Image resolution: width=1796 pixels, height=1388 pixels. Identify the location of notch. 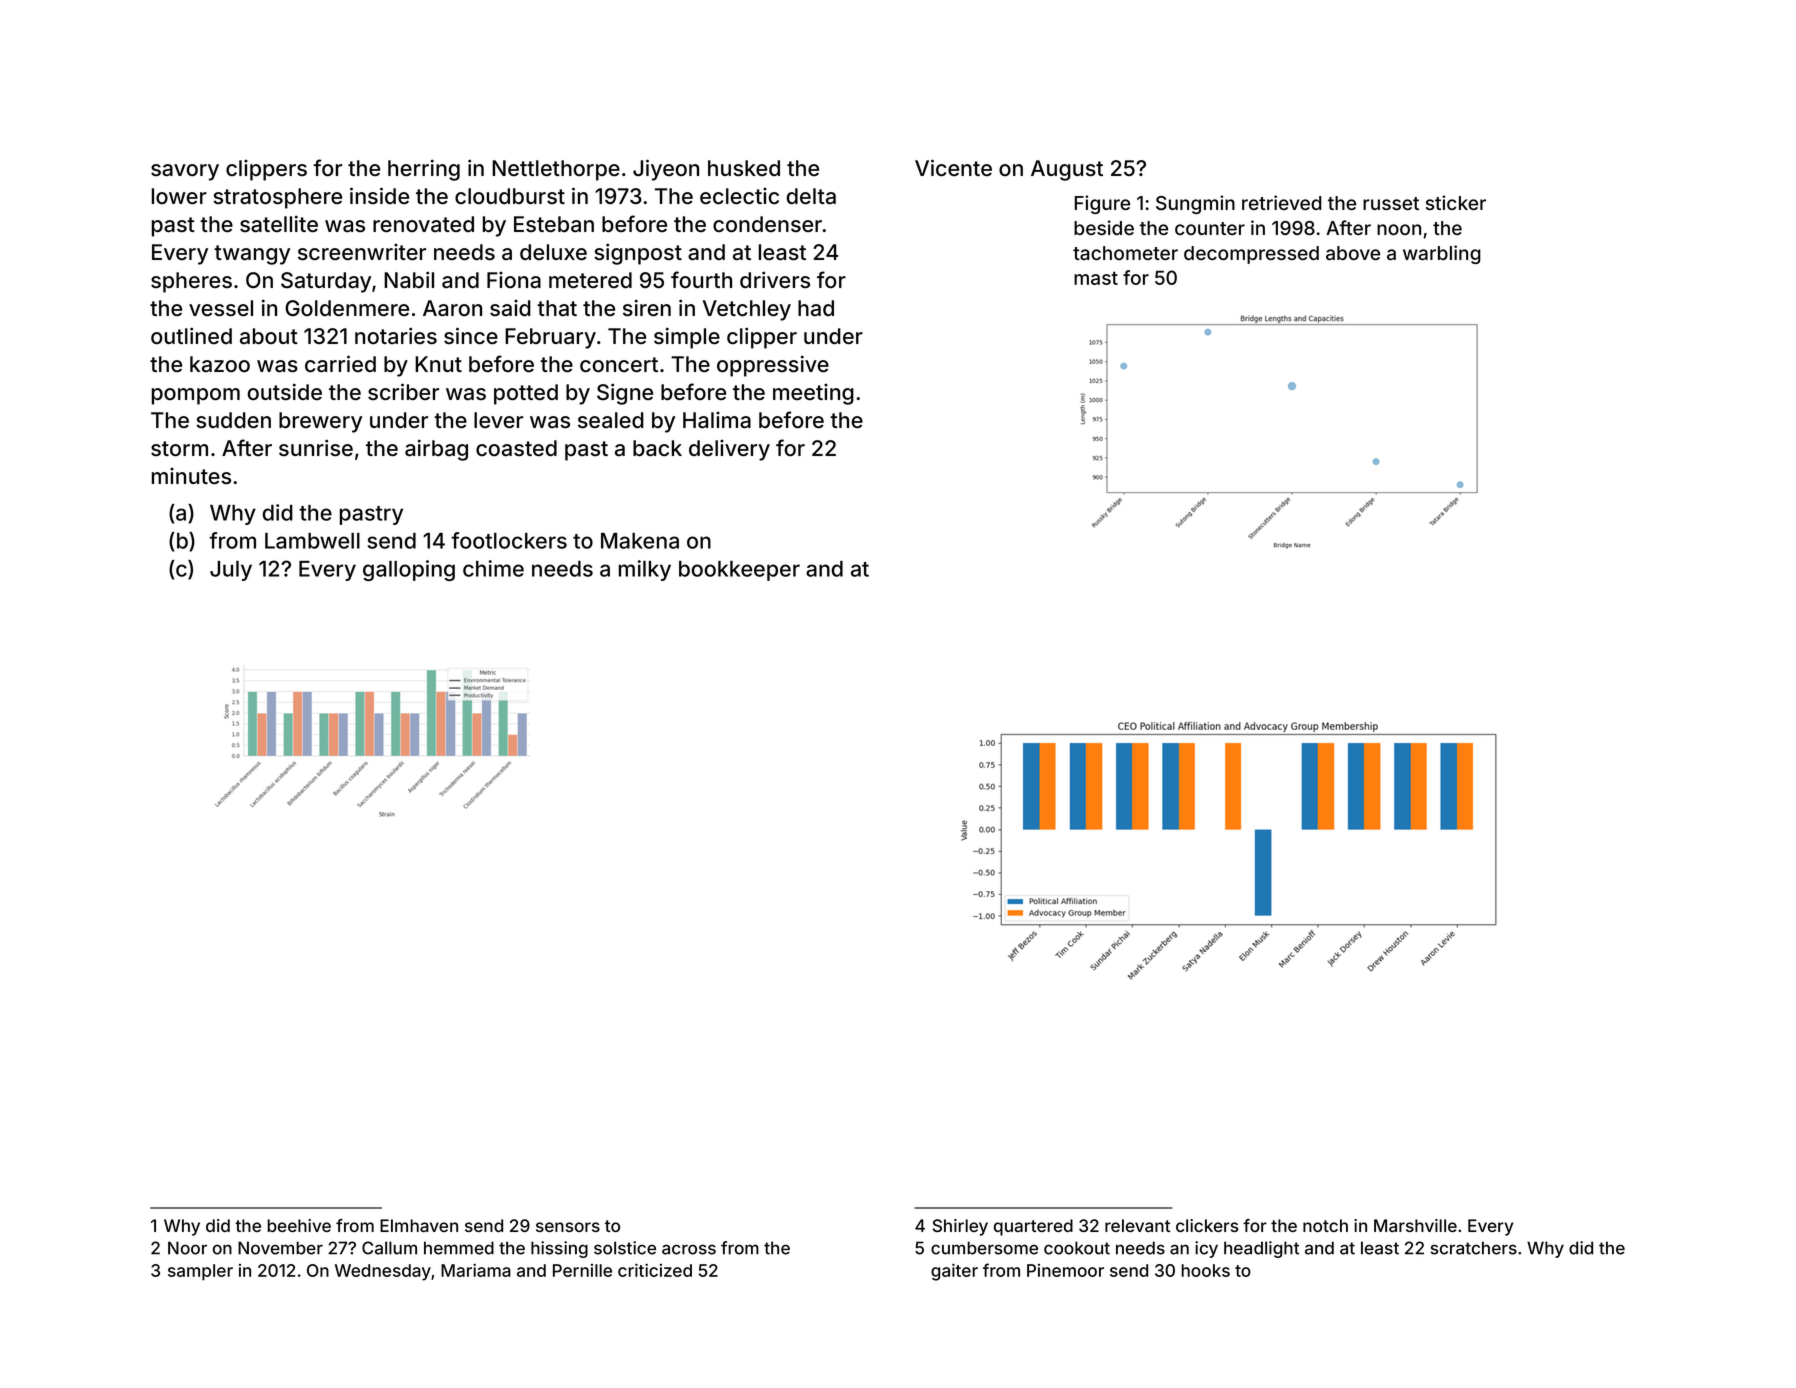
(1325, 1225).
